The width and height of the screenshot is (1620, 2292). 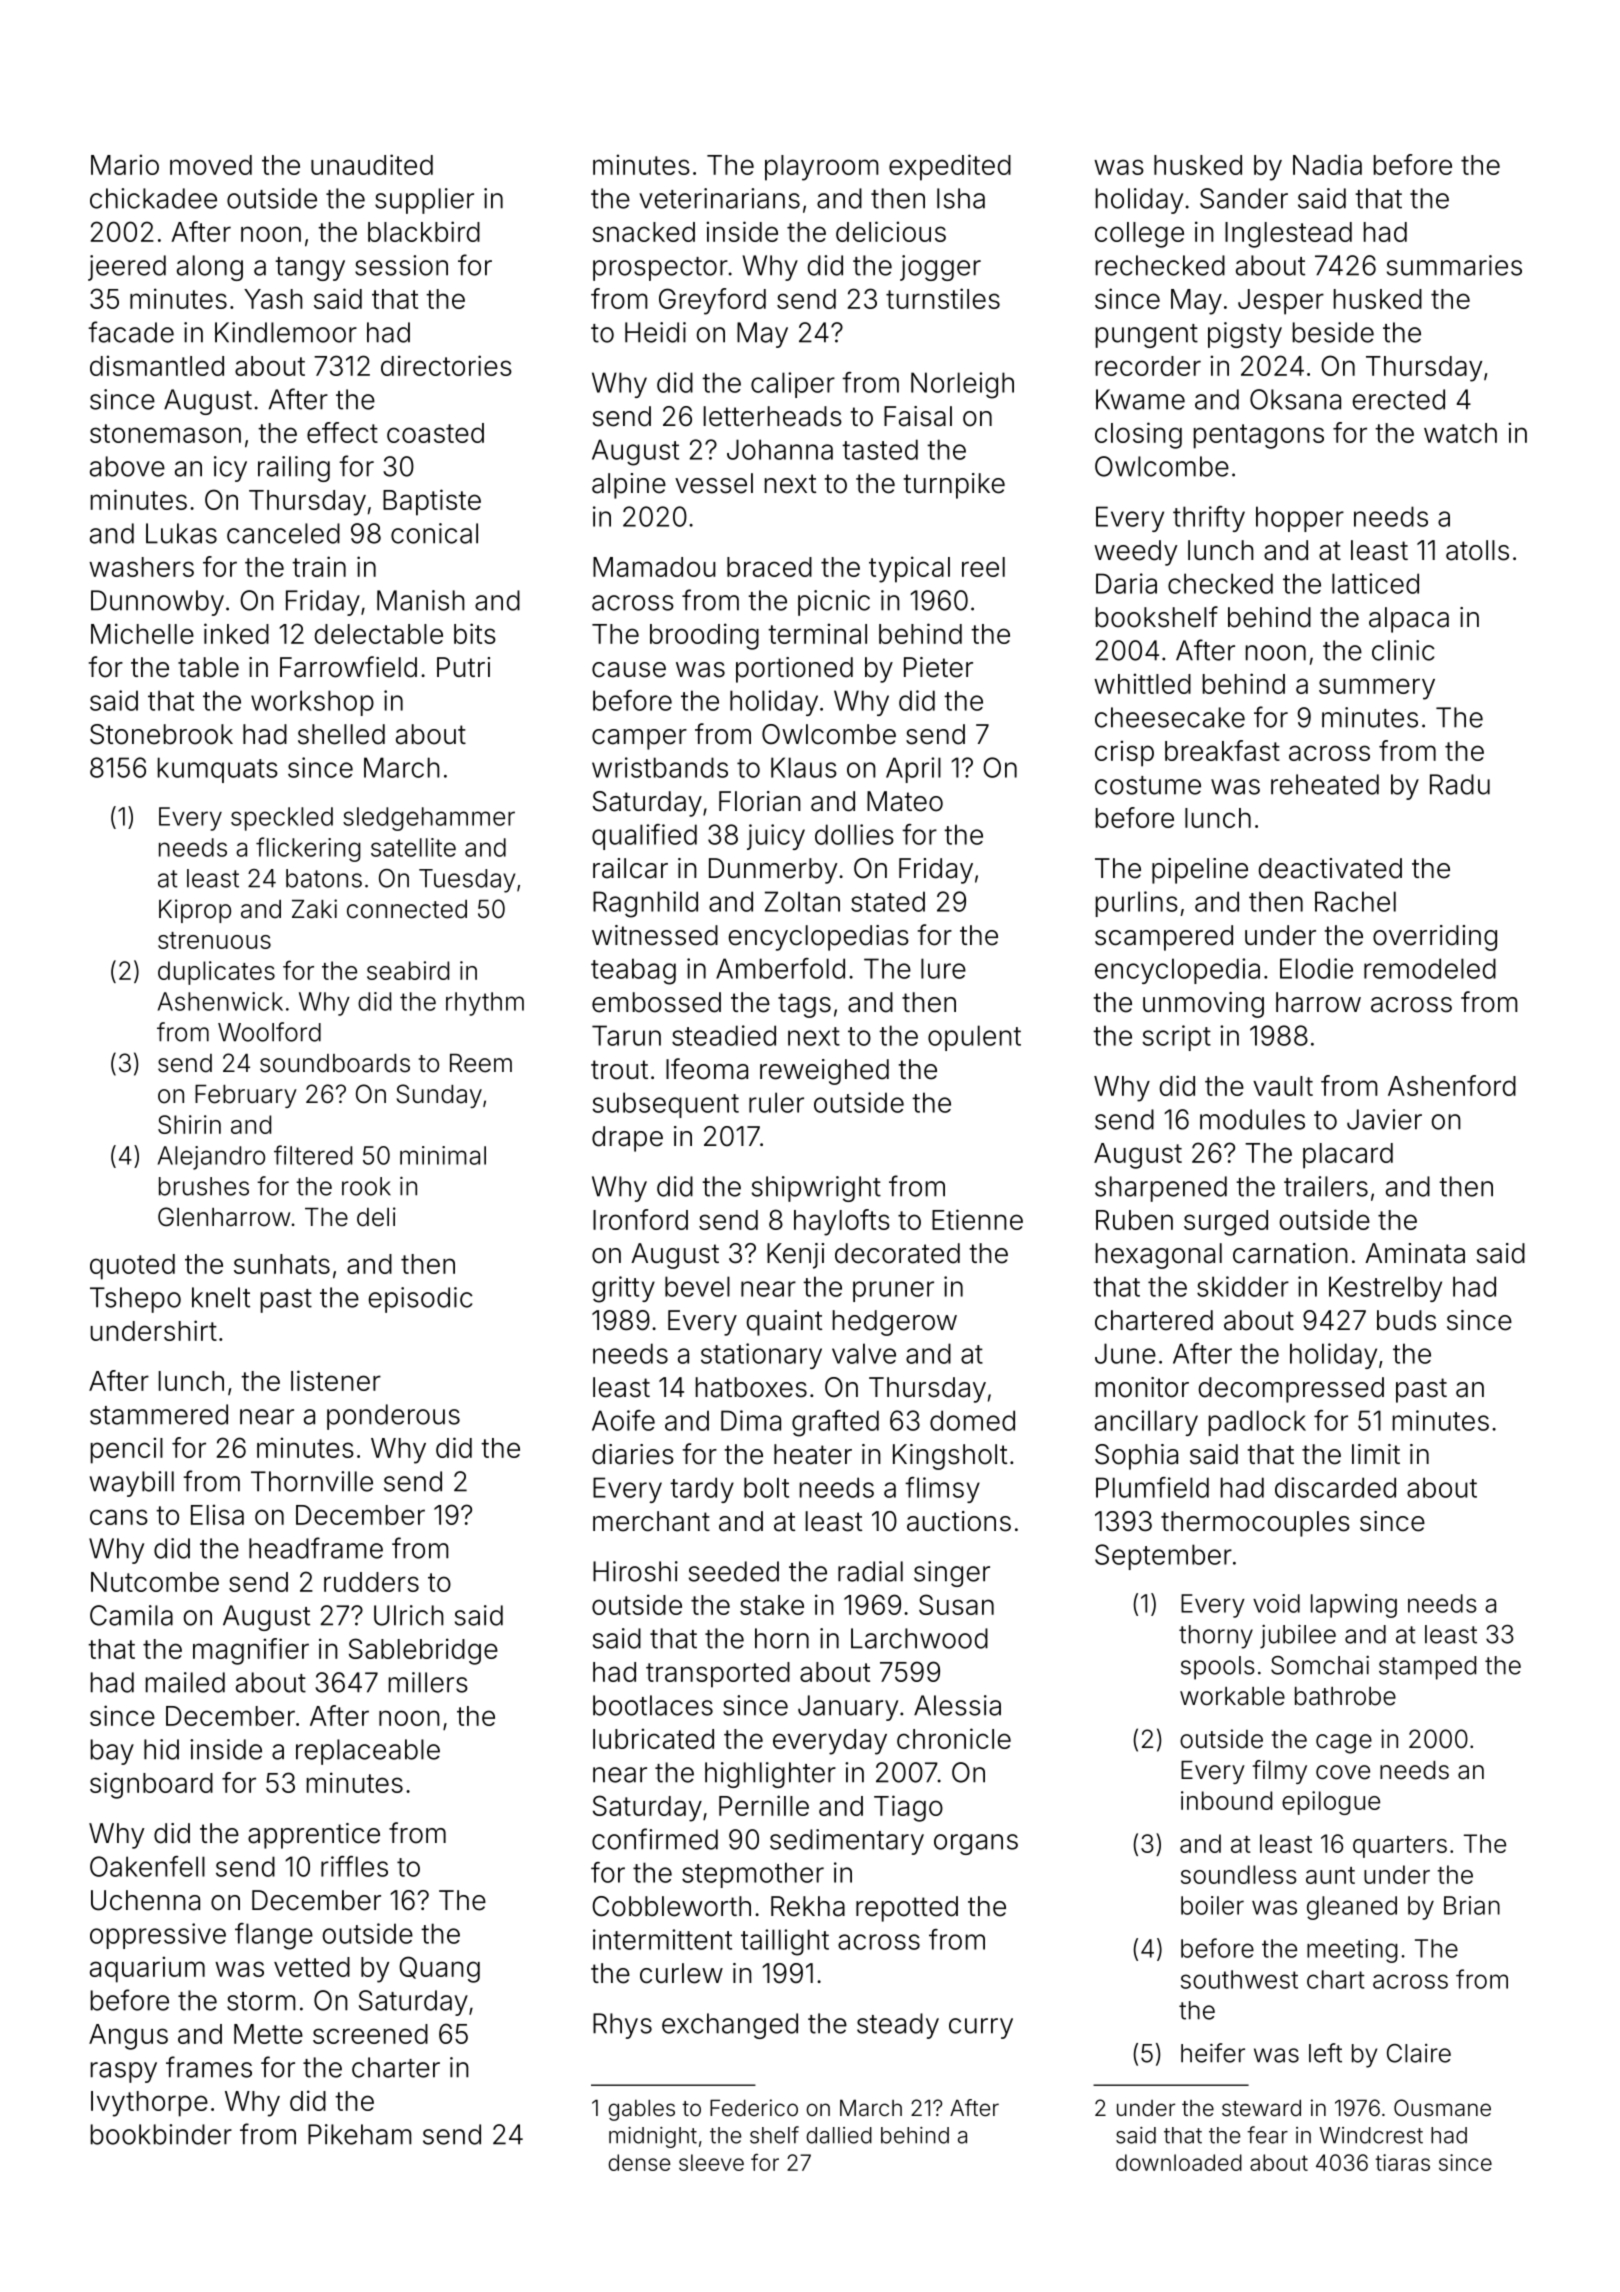 I want to click on skidder, so click(x=1243, y=1286).
